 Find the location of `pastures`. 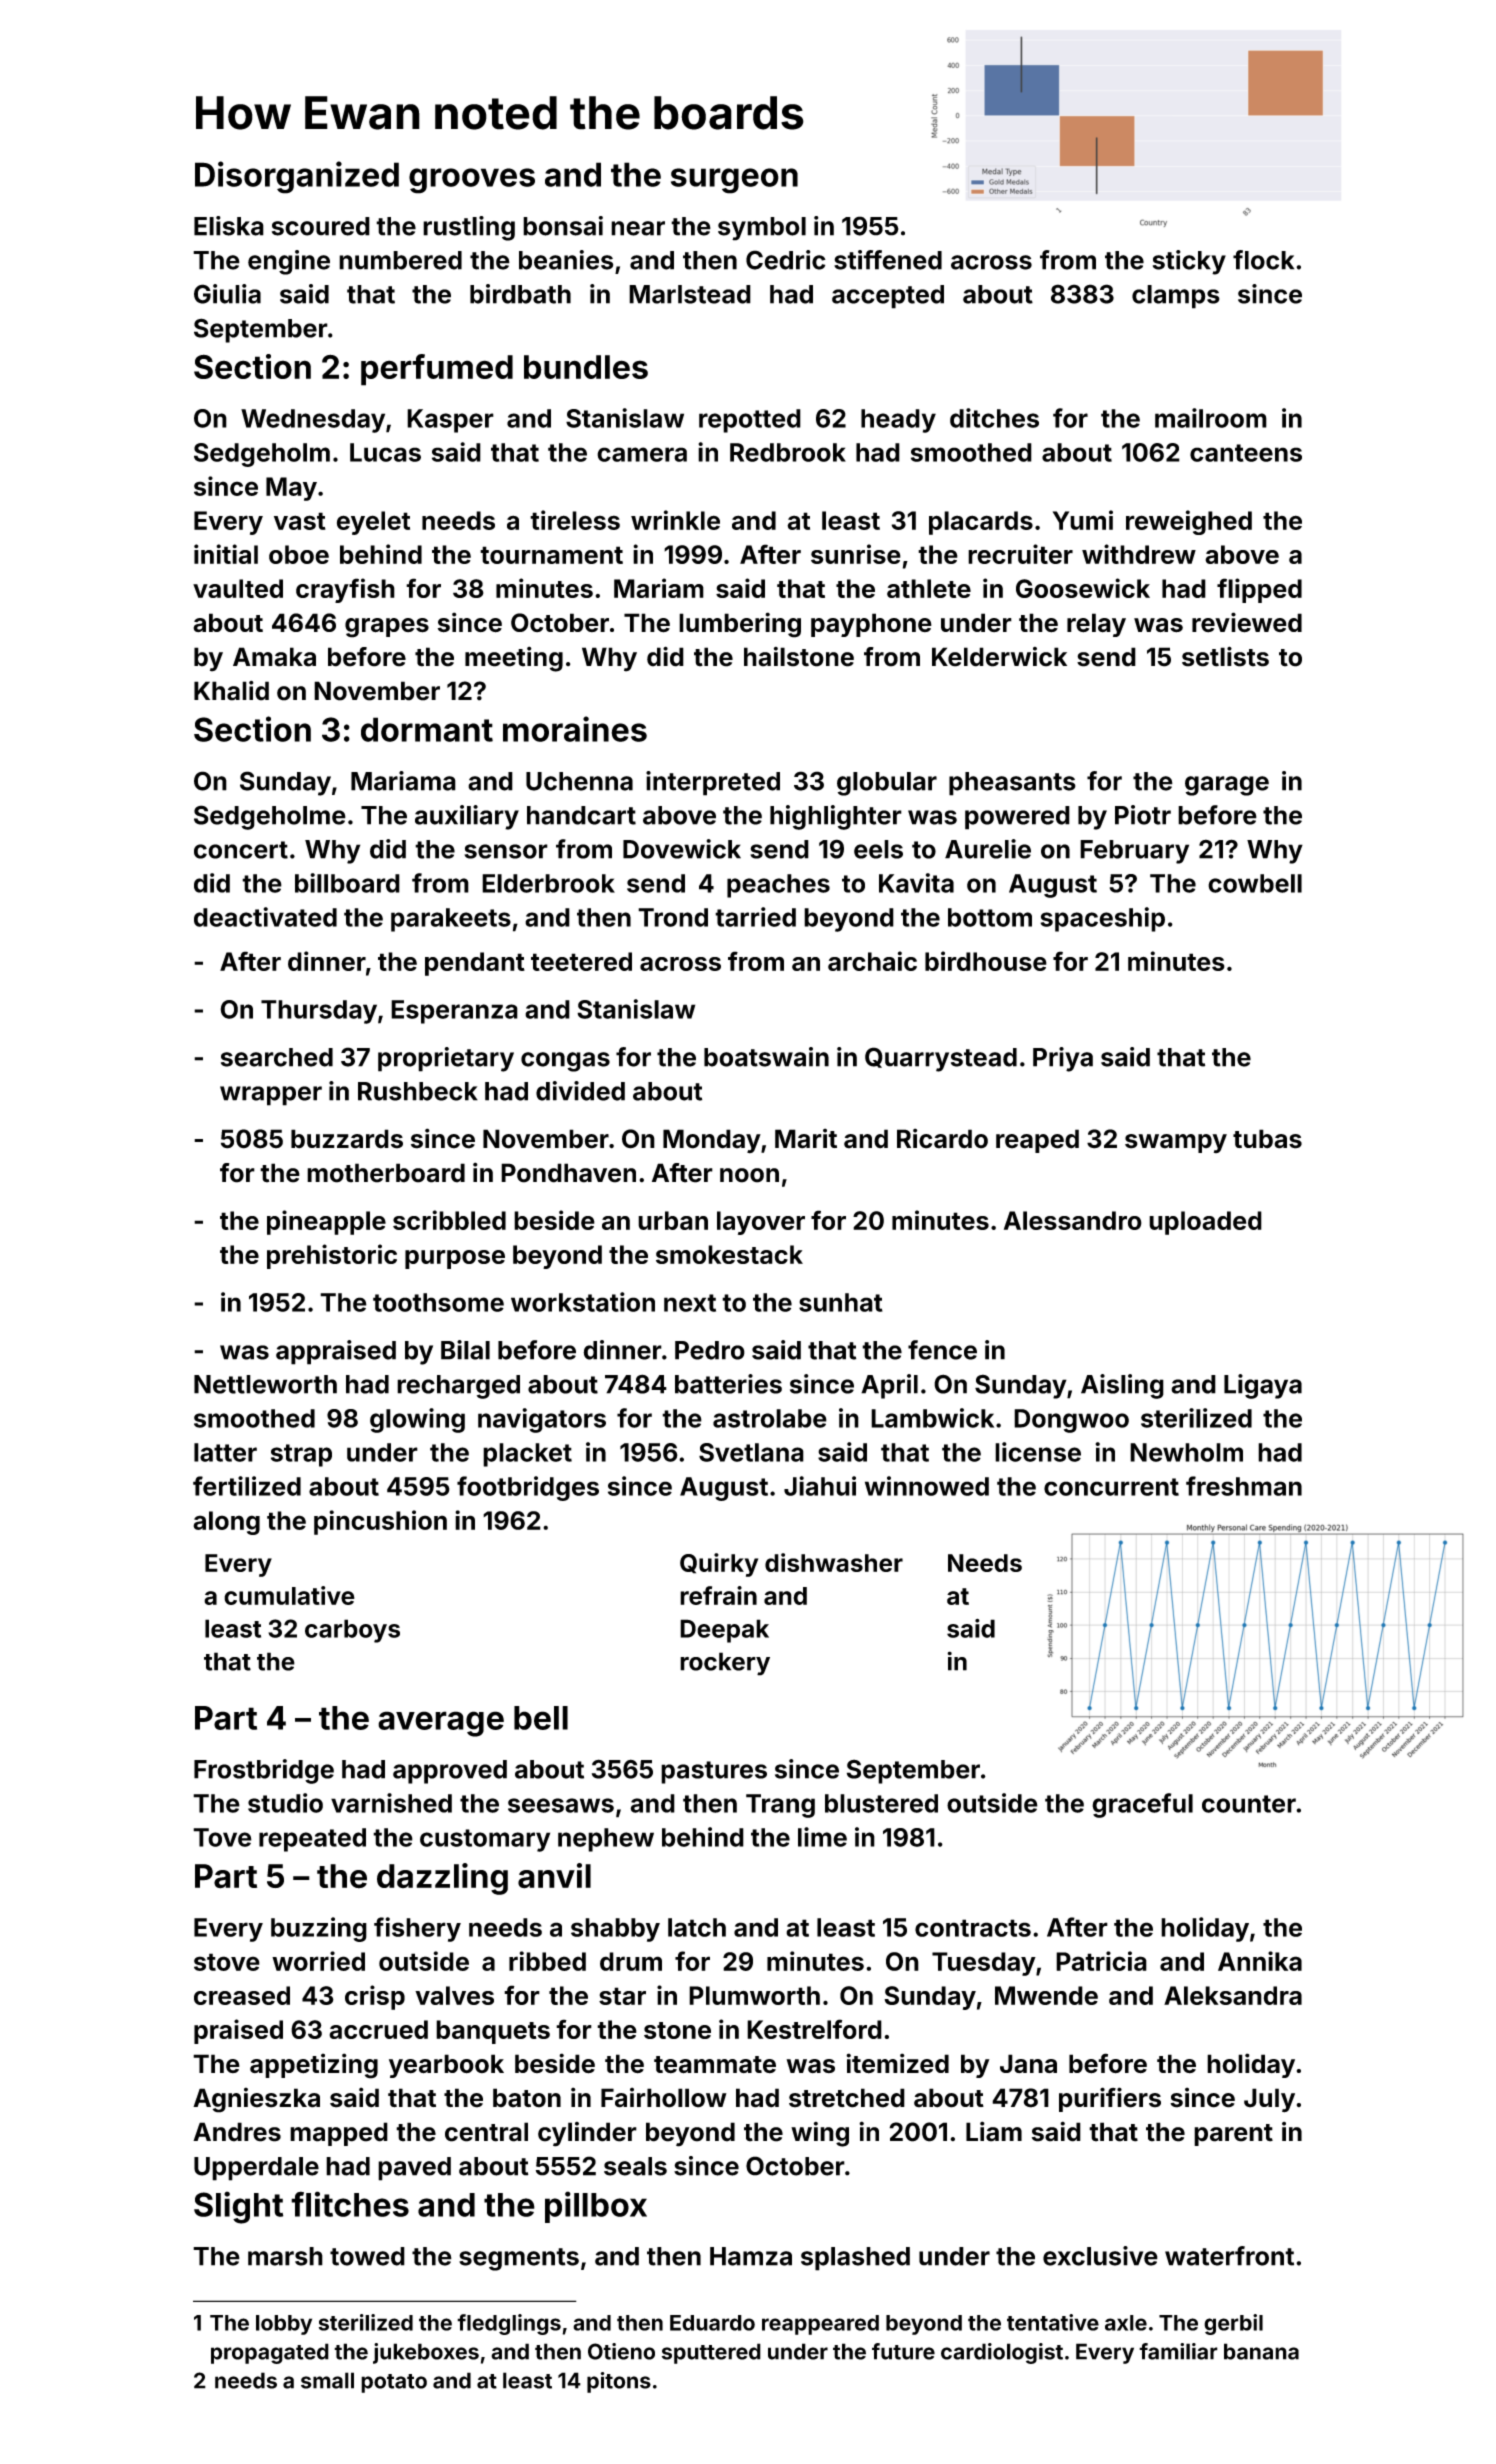

pastures is located at coordinates (714, 1772).
